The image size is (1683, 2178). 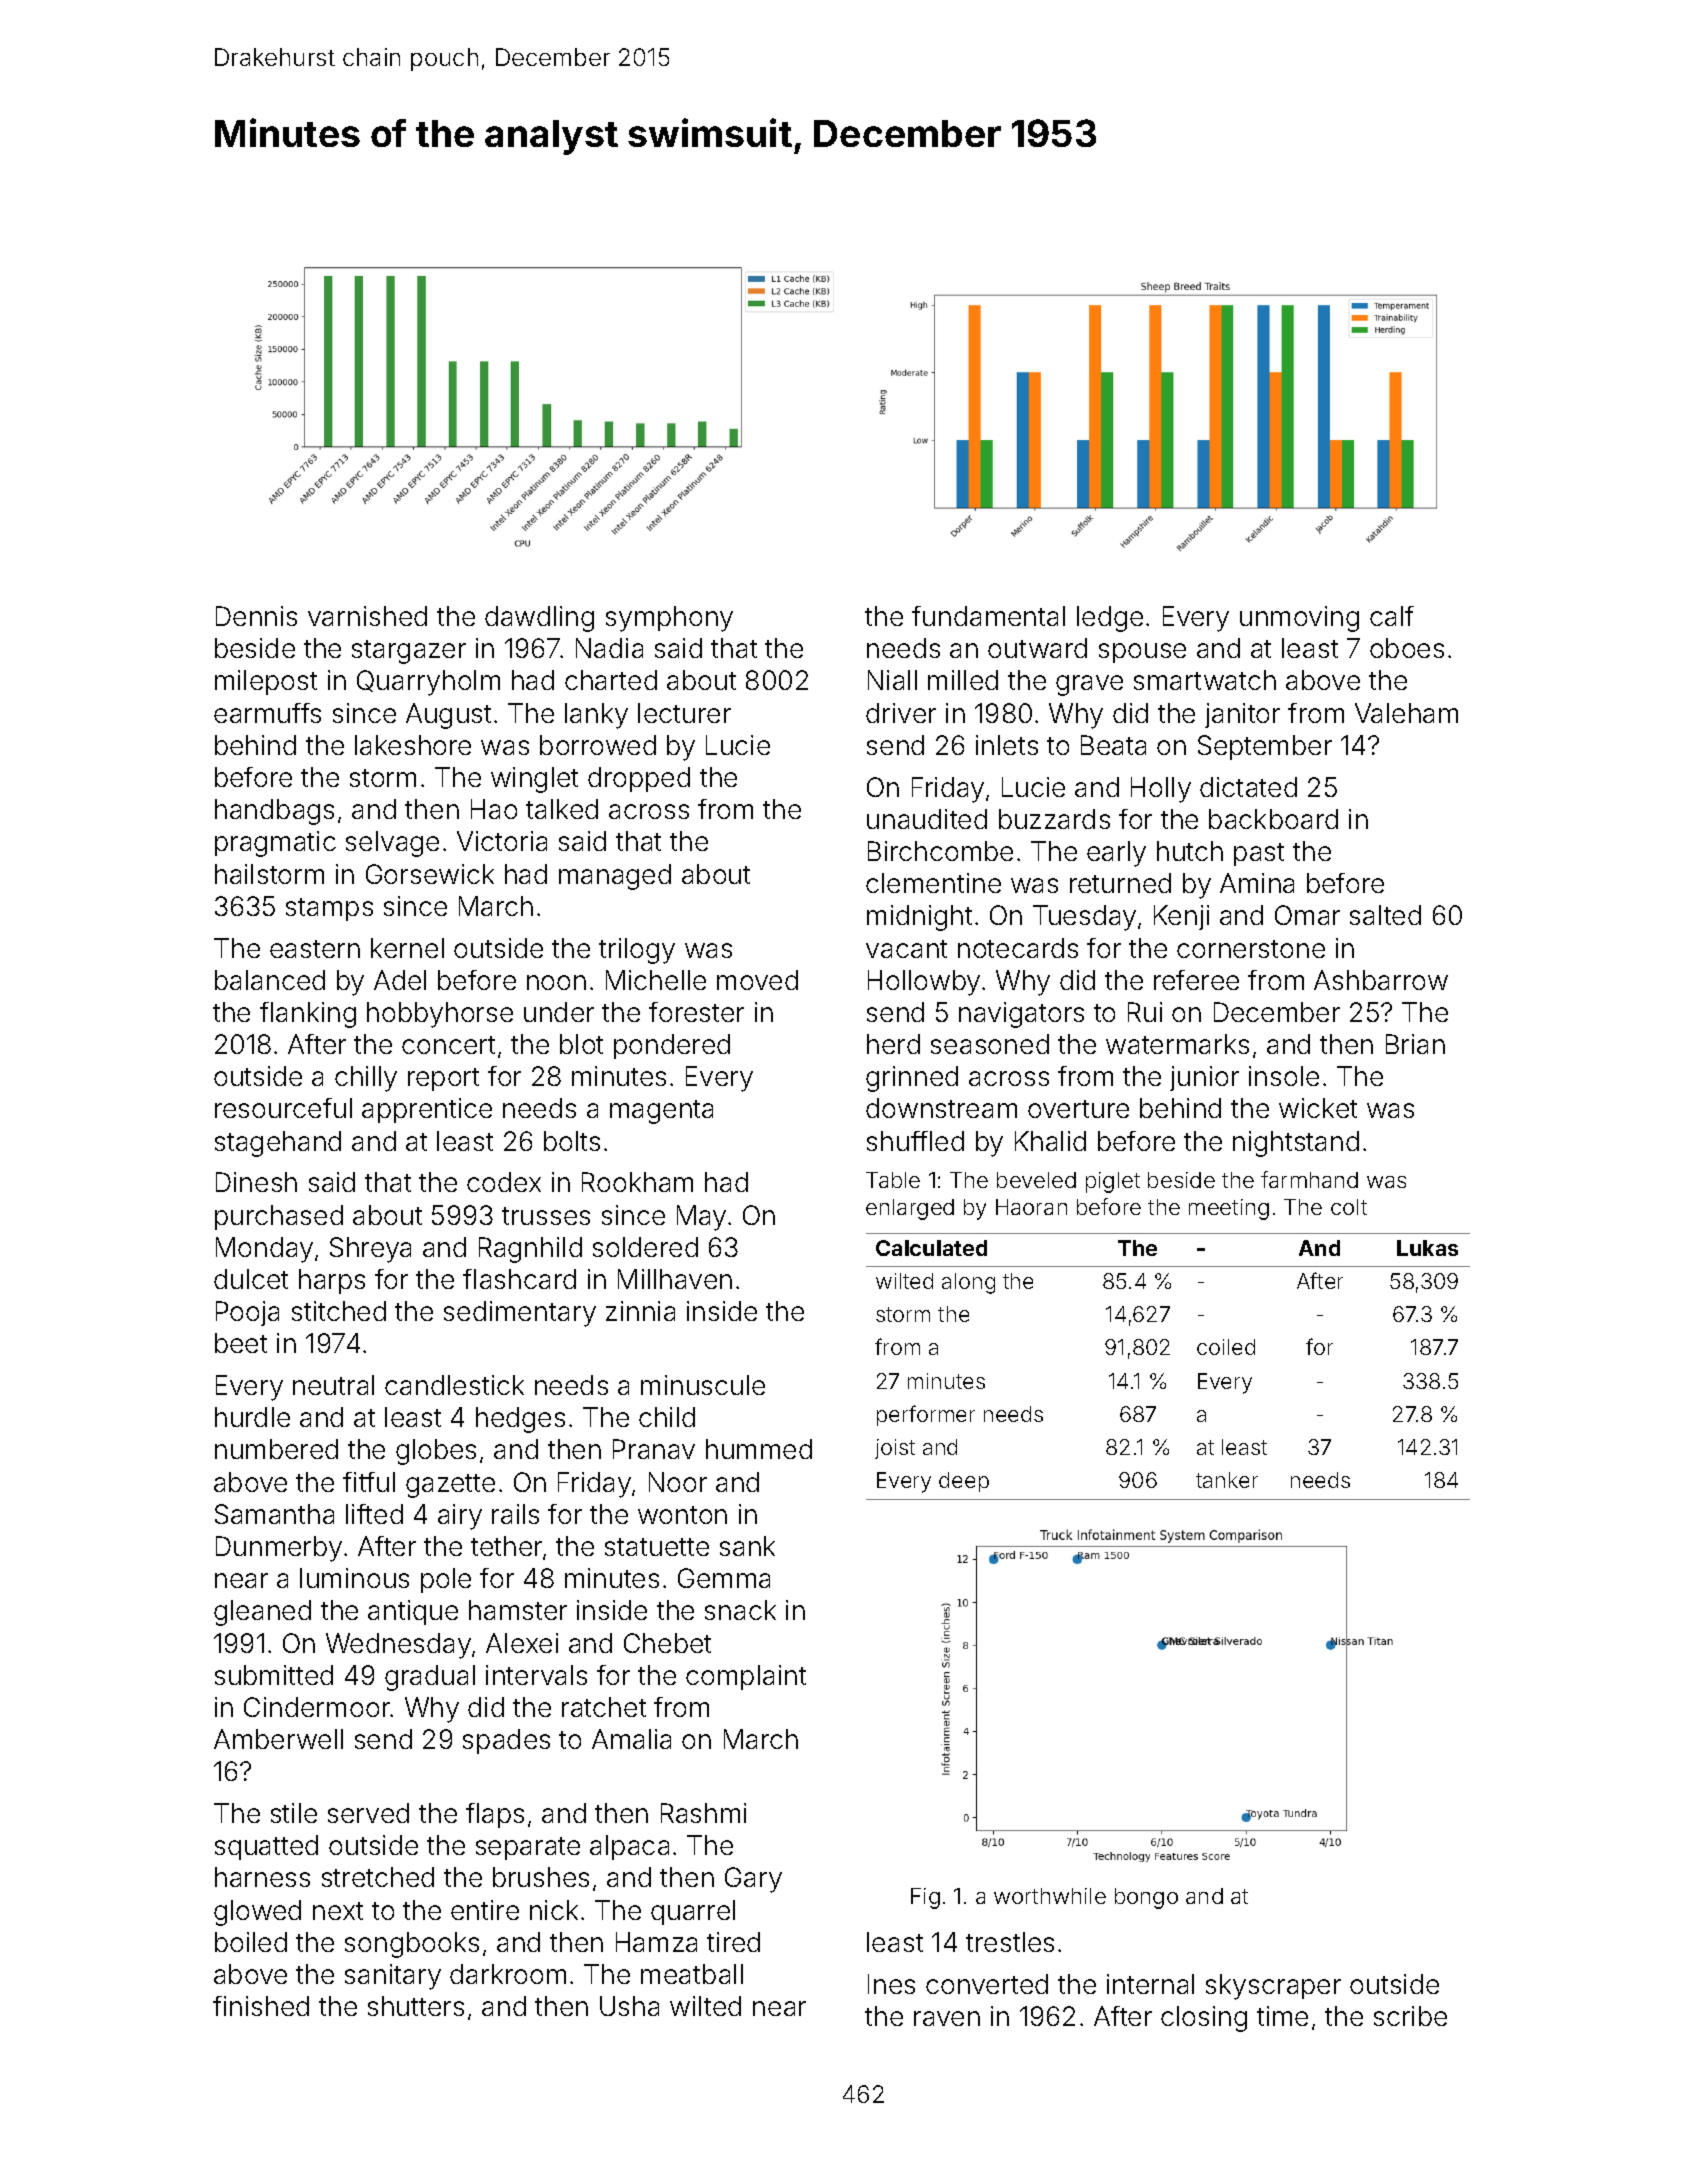 What do you see at coordinates (262, 1877) in the page?
I see `harness` at bounding box center [262, 1877].
